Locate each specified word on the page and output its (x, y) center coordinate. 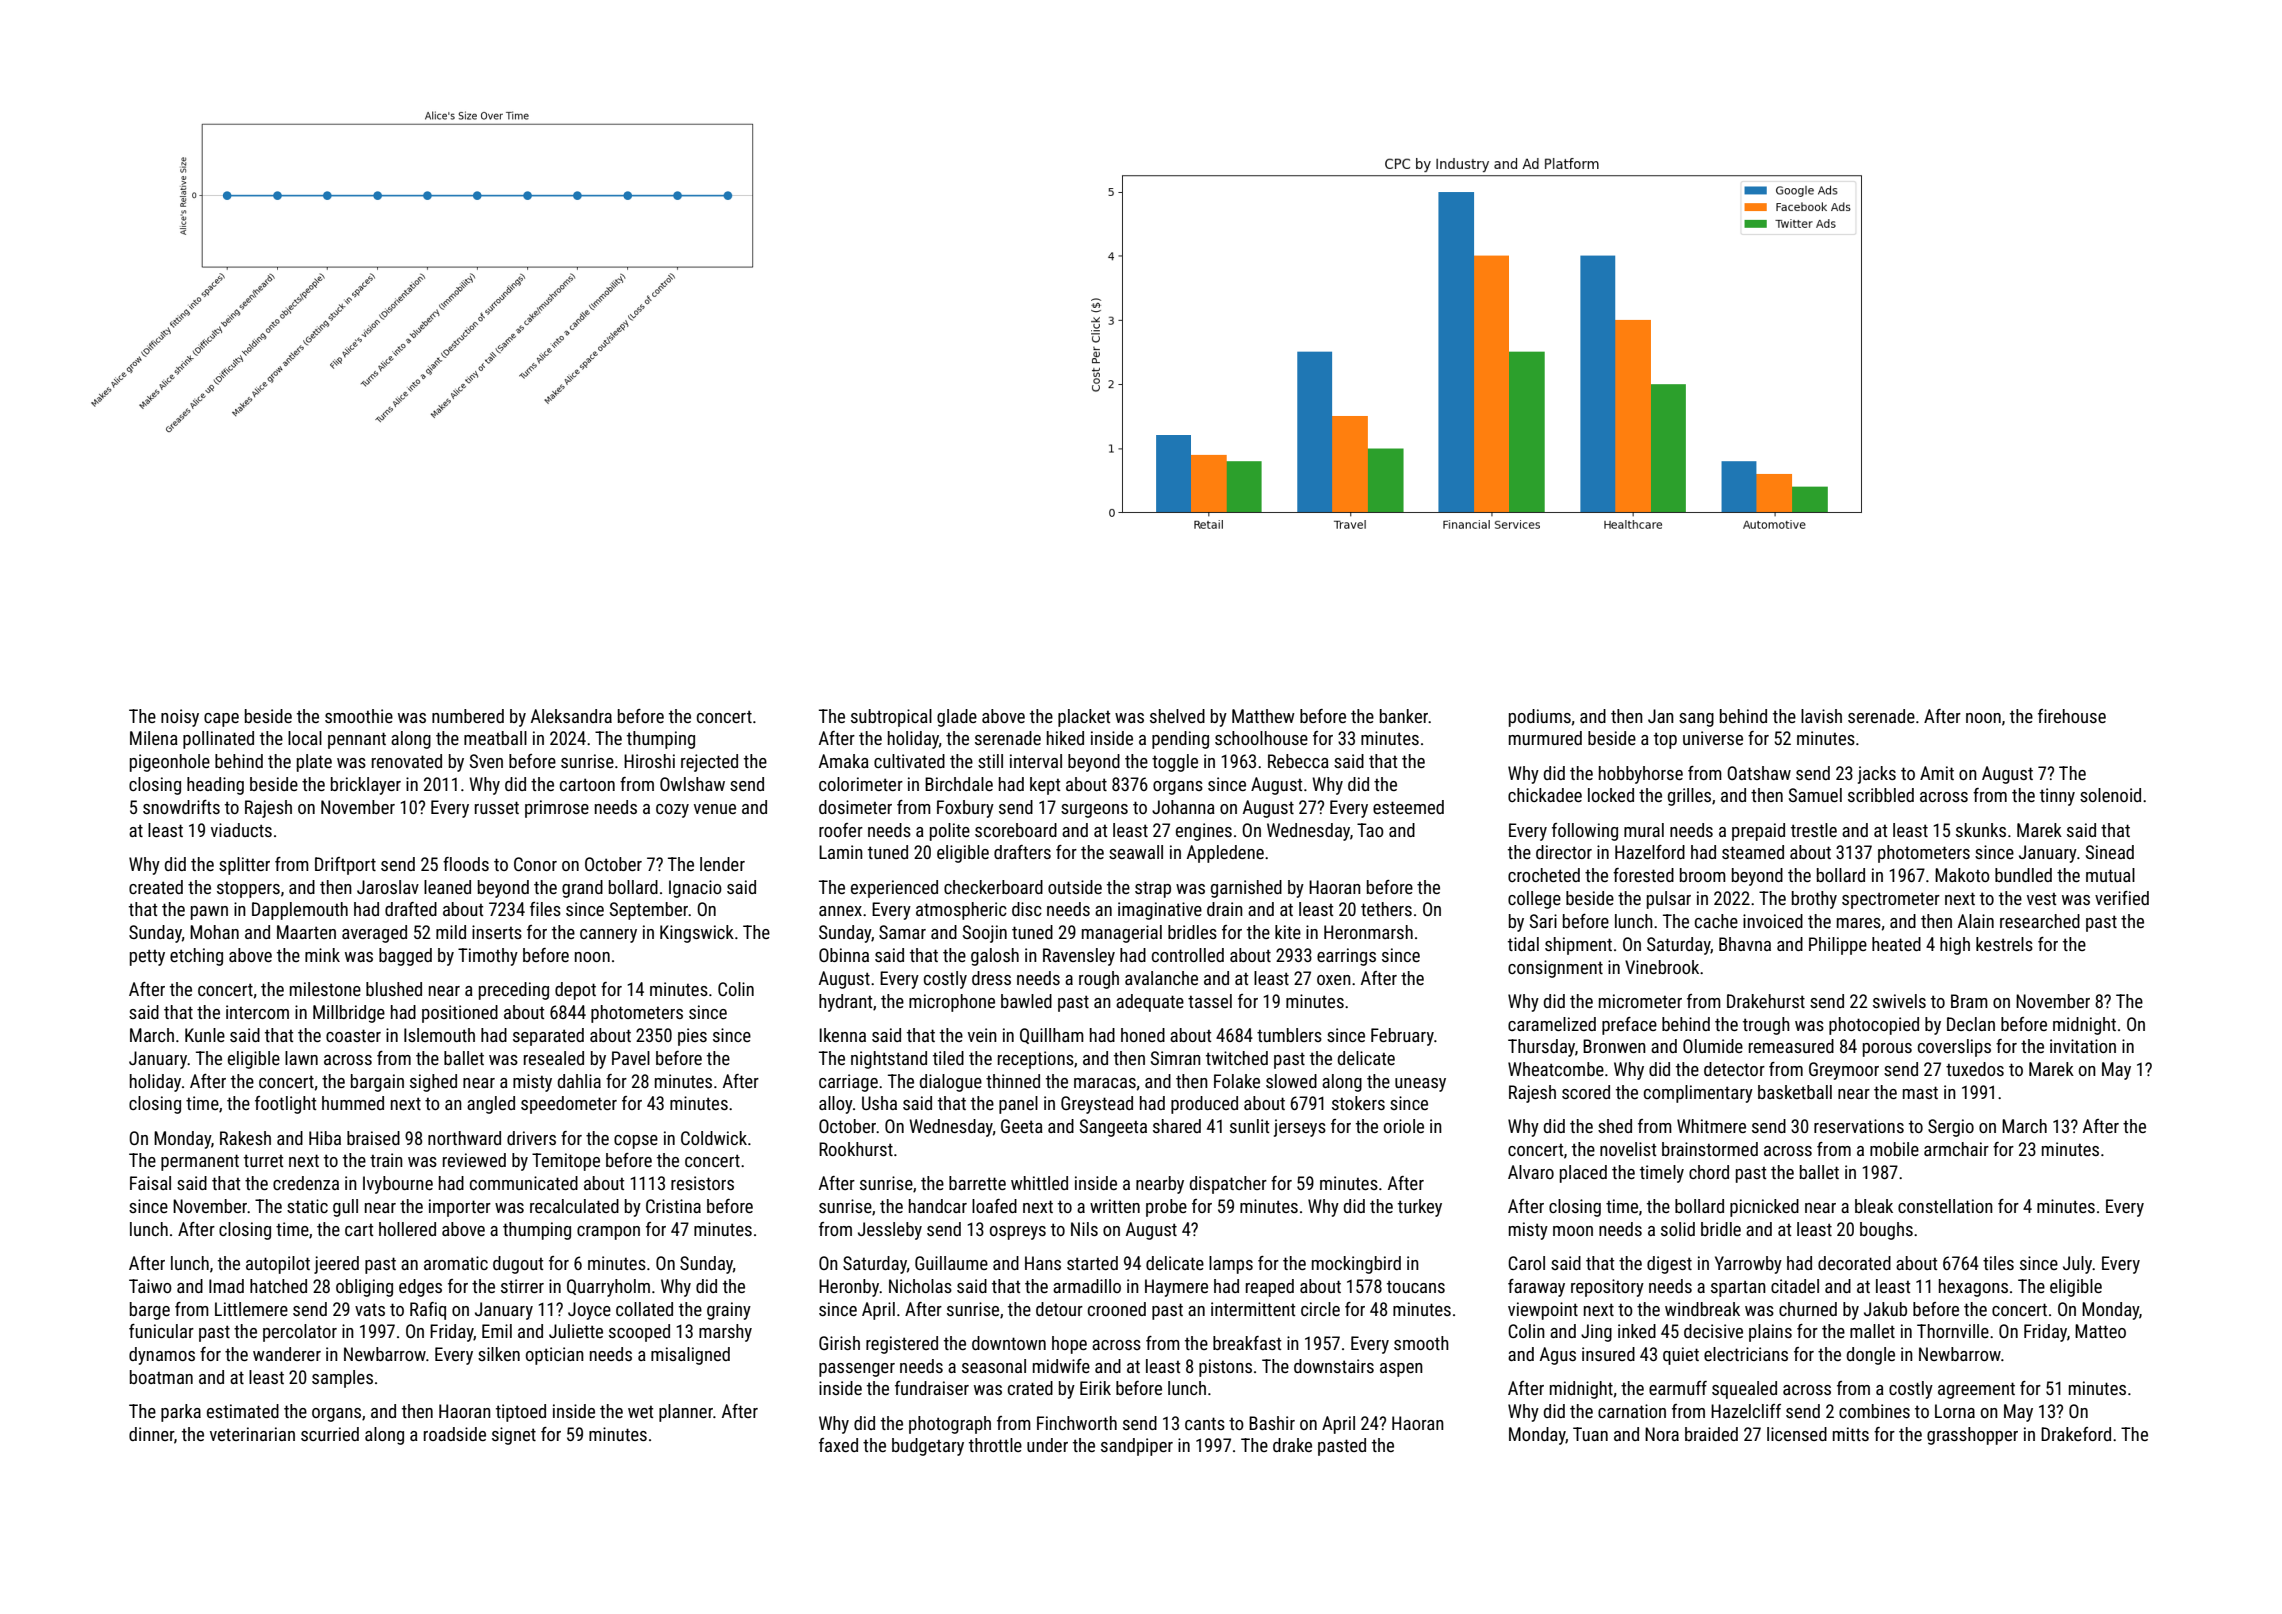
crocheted (1544, 875)
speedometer (569, 1105)
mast (1920, 1092)
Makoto (1962, 875)
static (307, 1206)
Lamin (841, 852)
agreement (1976, 1390)
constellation (1945, 1206)
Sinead (2110, 852)
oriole (1404, 1126)
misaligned (690, 1356)
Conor (535, 864)
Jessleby (890, 1231)
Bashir (1272, 1423)
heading (215, 786)
